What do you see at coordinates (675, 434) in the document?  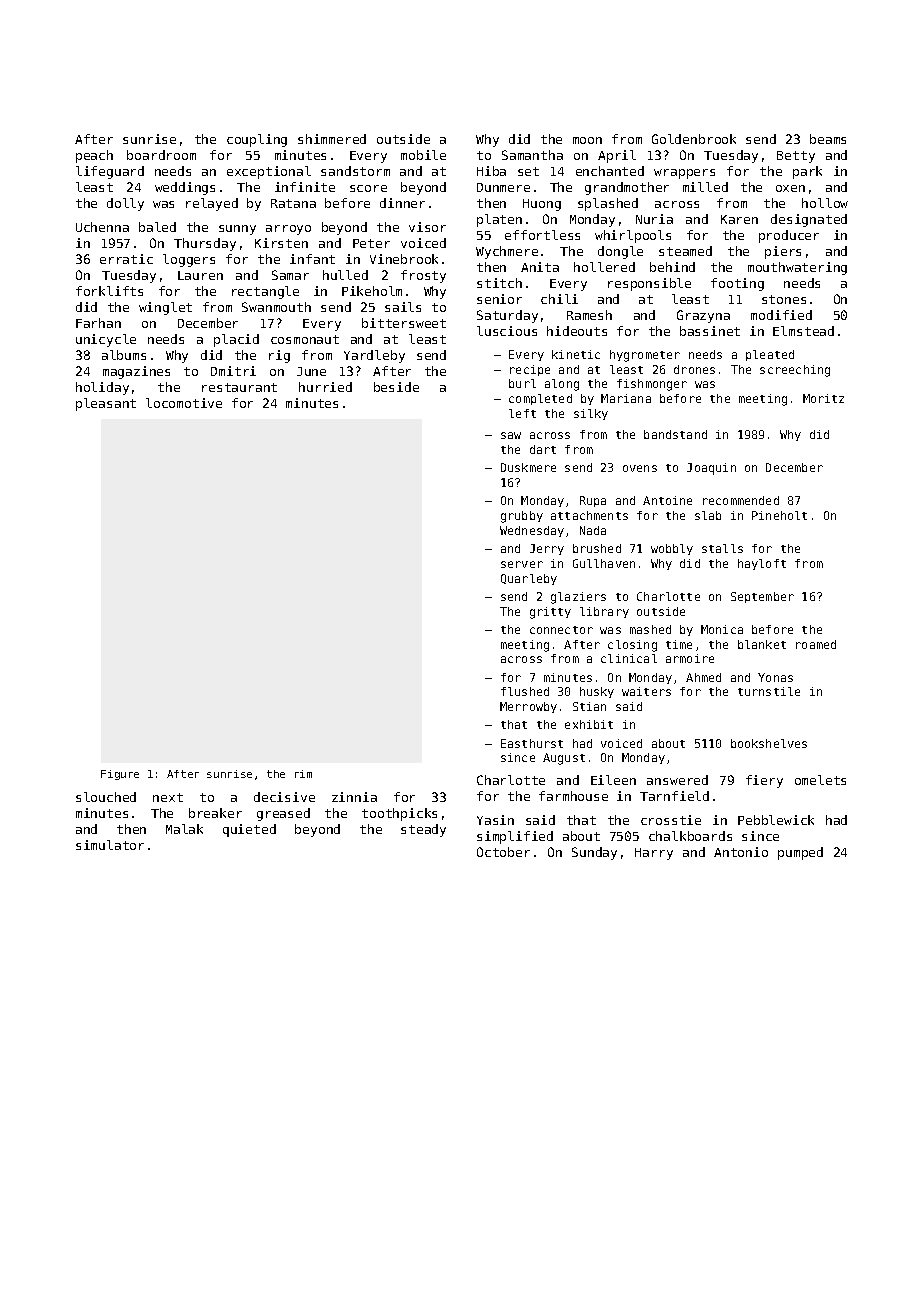 I see `bandstand` at bounding box center [675, 434].
